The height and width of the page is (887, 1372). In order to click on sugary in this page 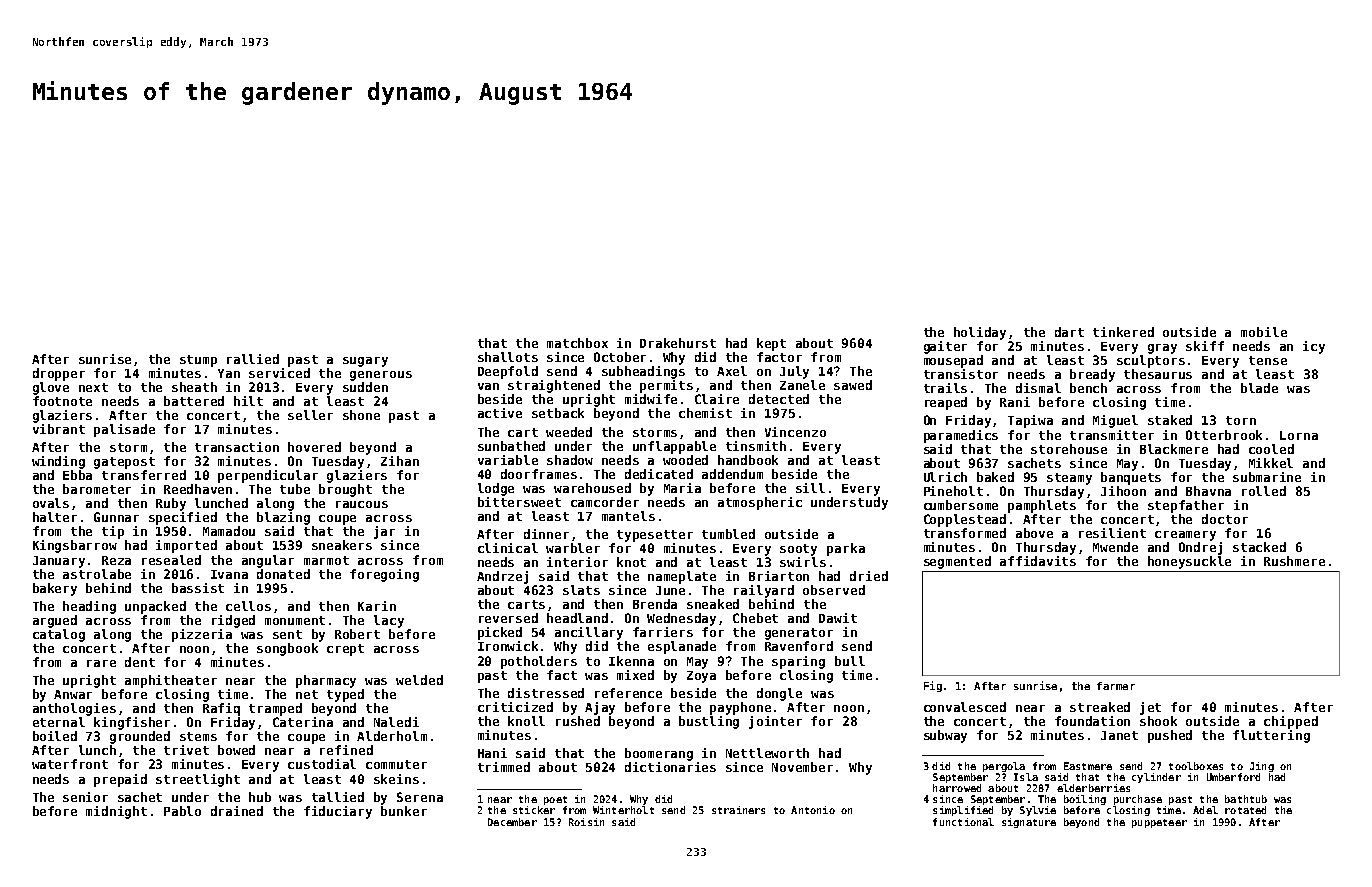, I will do `click(365, 362)`.
